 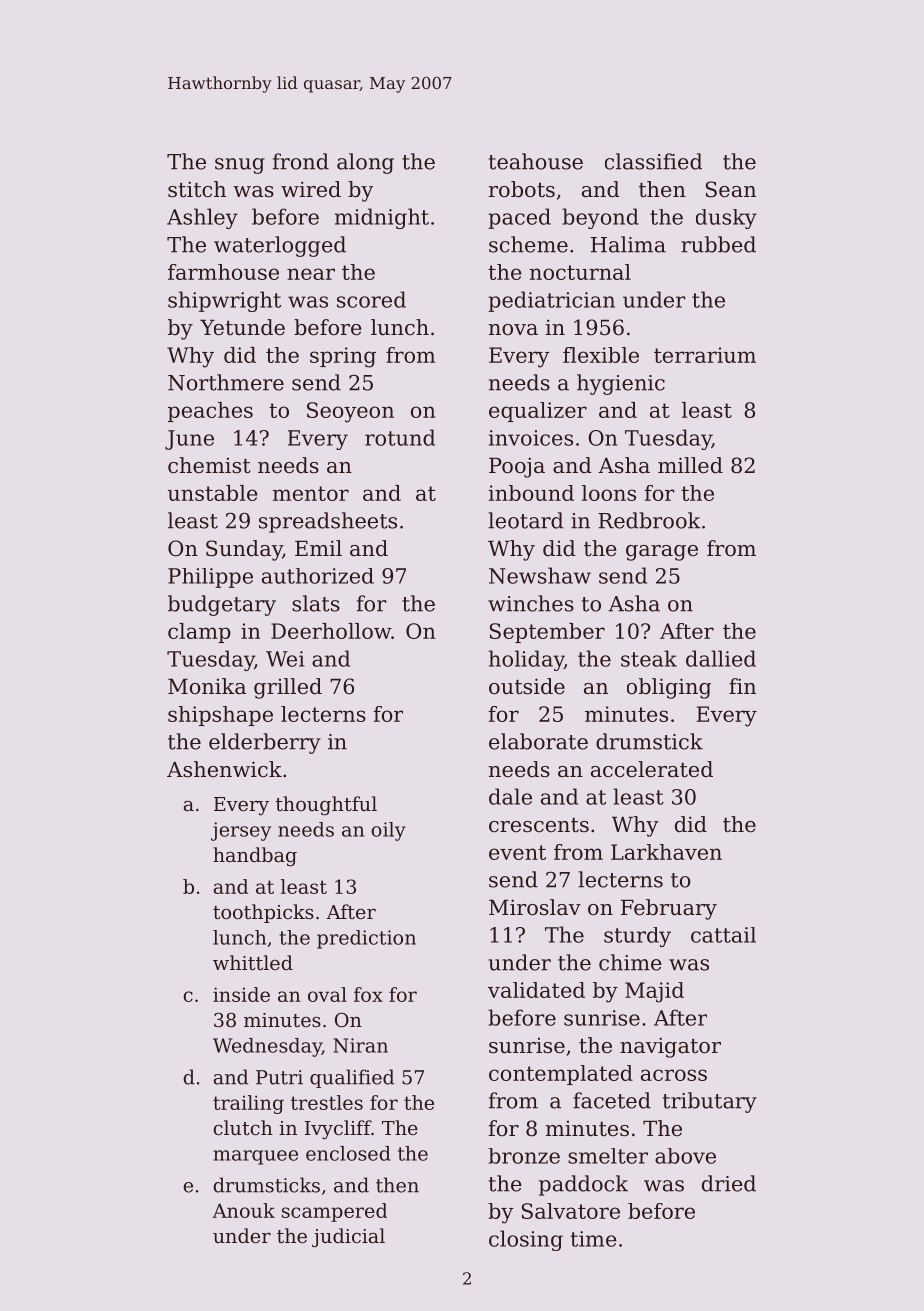 What do you see at coordinates (721, 658) in the document?
I see `dallied` at bounding box center [721, 658].
